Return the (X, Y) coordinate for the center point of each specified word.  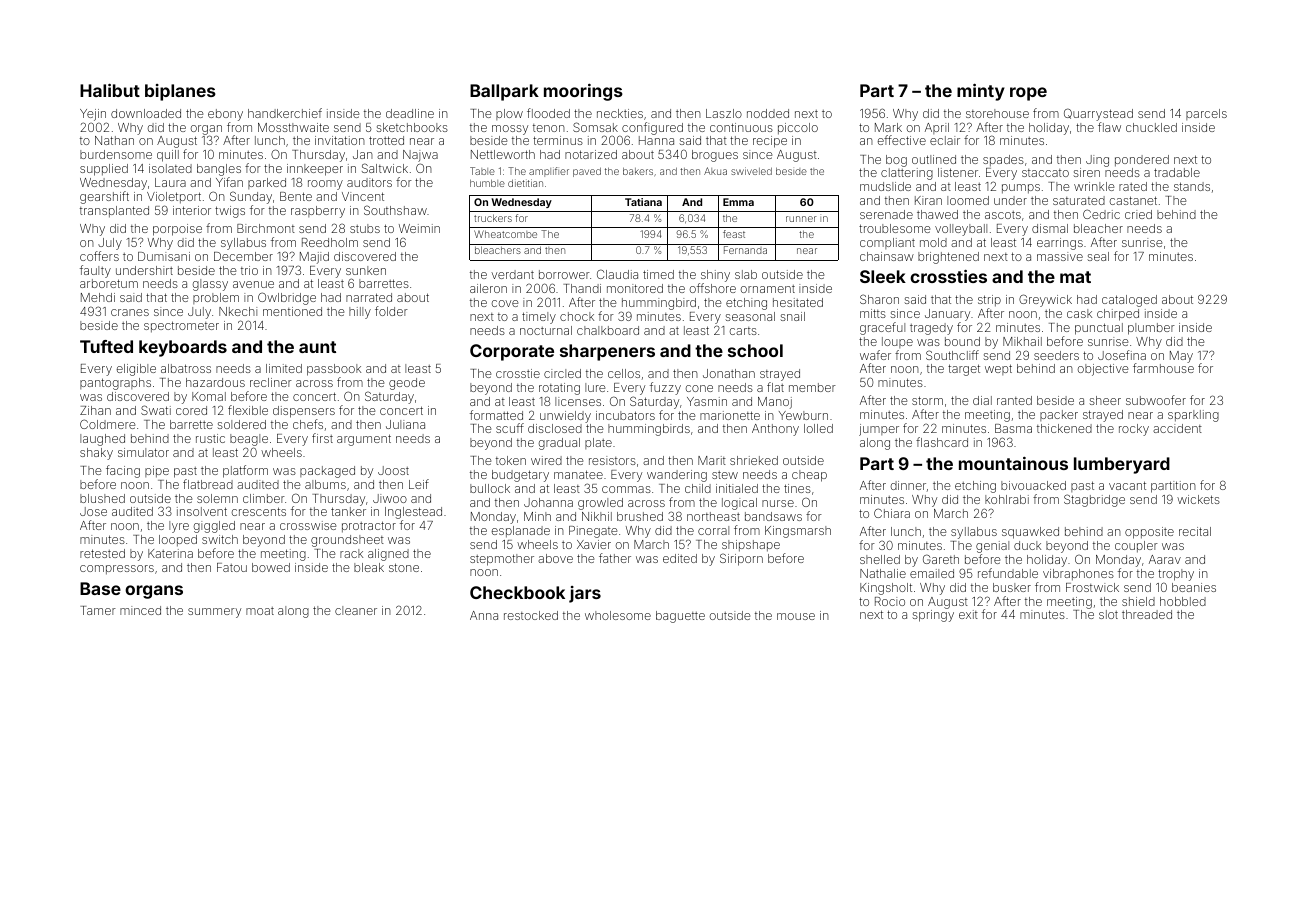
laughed (102, 440)
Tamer (98, 610)
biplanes (180, 92)
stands (1192, 186)
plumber (1151, 329)
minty (981, 92)
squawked (1030, 533)
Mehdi (98, 297)
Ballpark (504, 92)
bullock (490, 488)
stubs (365, 228)
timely (539, 318)
